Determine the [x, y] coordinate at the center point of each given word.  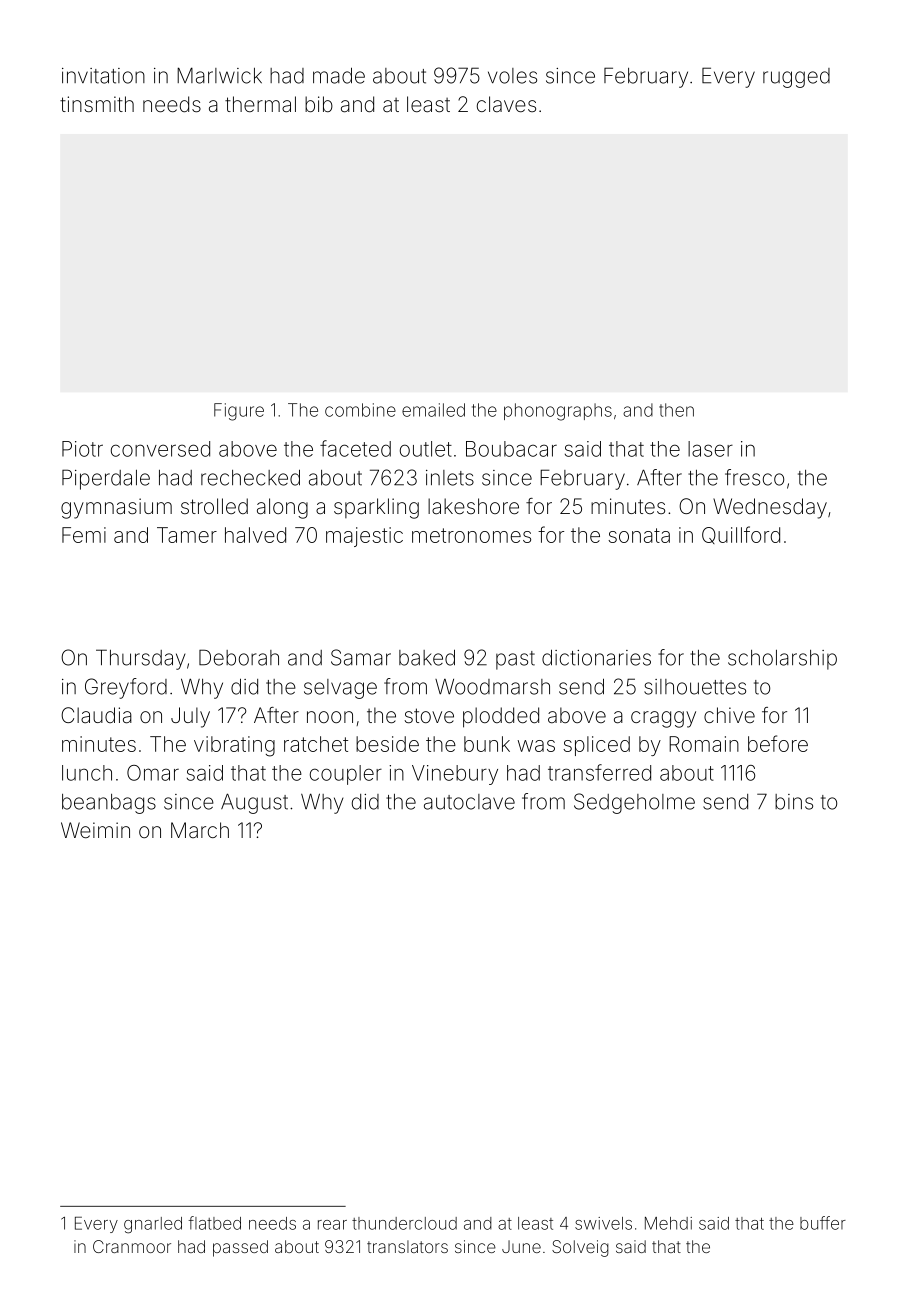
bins [794, 802]
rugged [796, 78]
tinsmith [97, 104]
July [190, 717]
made [339, 75]
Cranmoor [132, 1246]
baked [427, 657]
